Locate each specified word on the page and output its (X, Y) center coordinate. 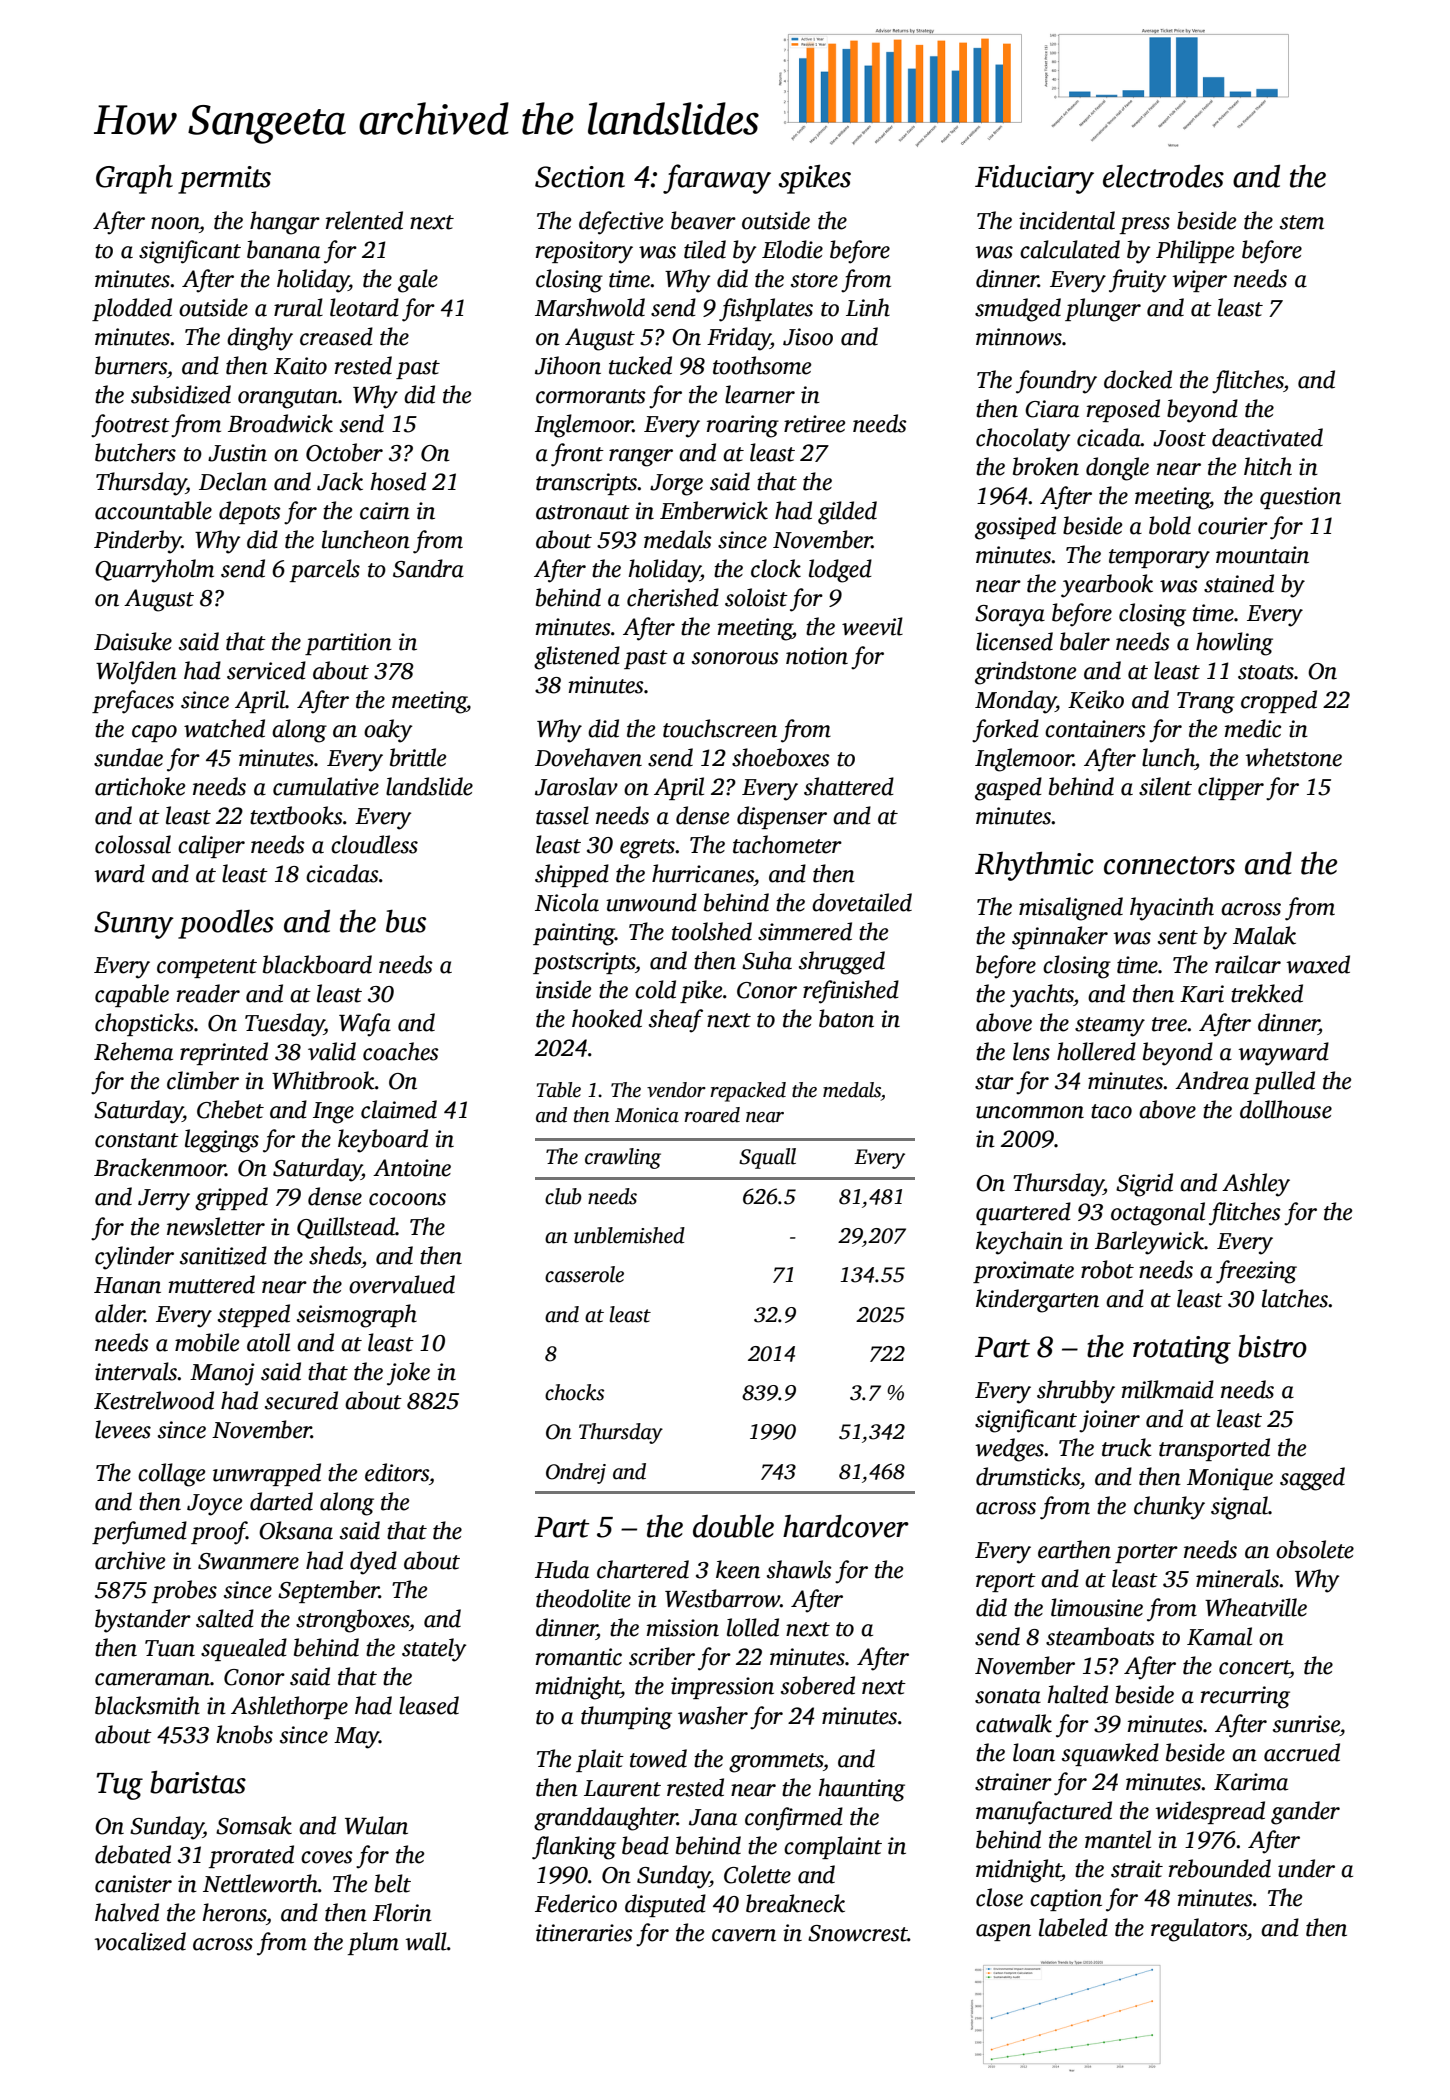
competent (207, 968)
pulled (1284, 1082)
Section (580, 177)
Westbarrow (722, 1598)
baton (846, 1018)
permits (224, 180)
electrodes (1163, 176)
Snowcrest (858, 1933)
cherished (673, 597)
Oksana (296, 1530)
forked (1005, 731)
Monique (1230, 1479)
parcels (325, 570)
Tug (119, 1786)
